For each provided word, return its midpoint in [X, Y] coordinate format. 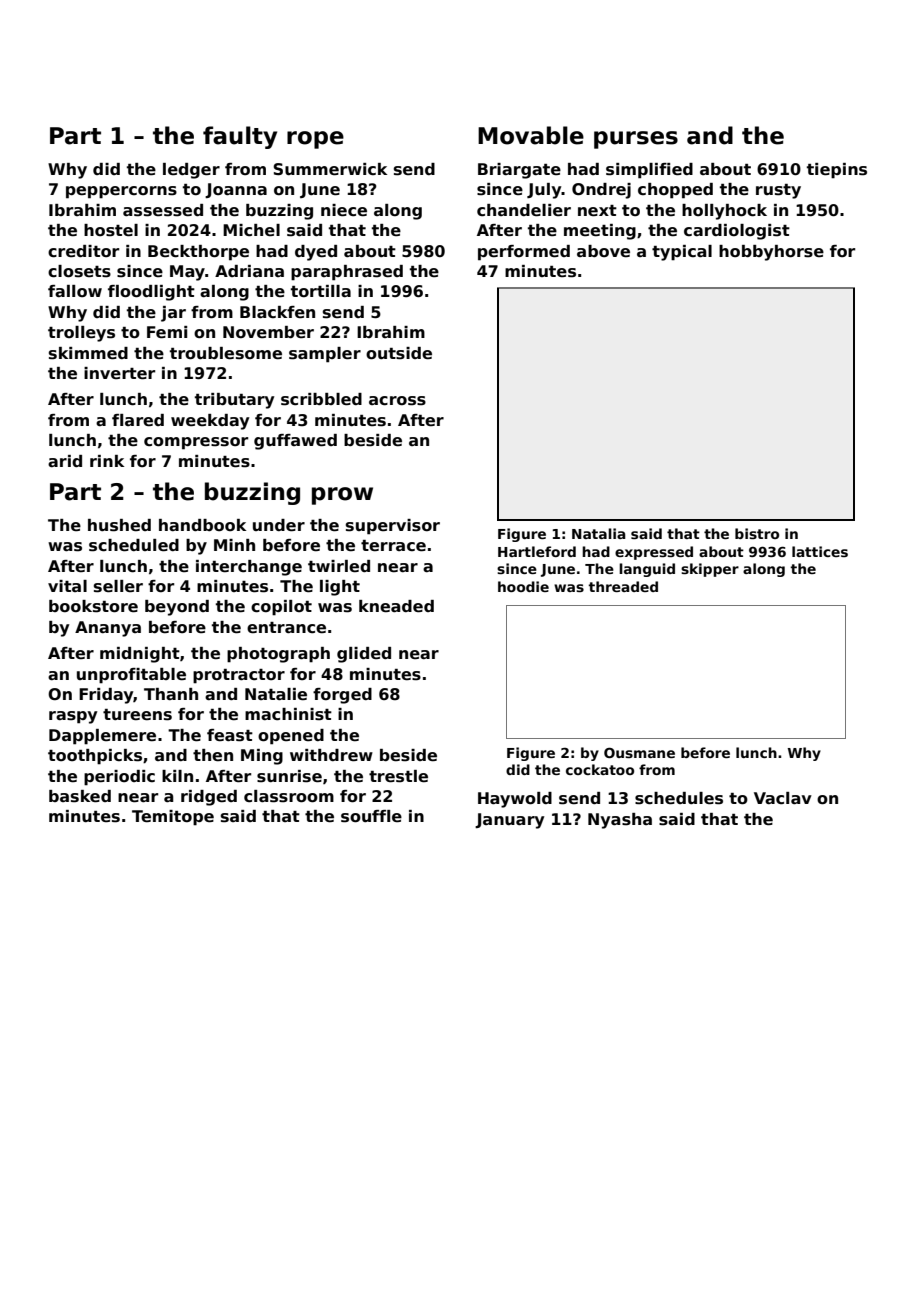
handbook [202, 525]
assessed [163, 210]
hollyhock [724, 212]
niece [344, 210]
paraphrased [347, 273]
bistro [757, 533]
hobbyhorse [771, 253]
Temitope [173, 818]
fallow [75, 291]
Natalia [599, 533]
